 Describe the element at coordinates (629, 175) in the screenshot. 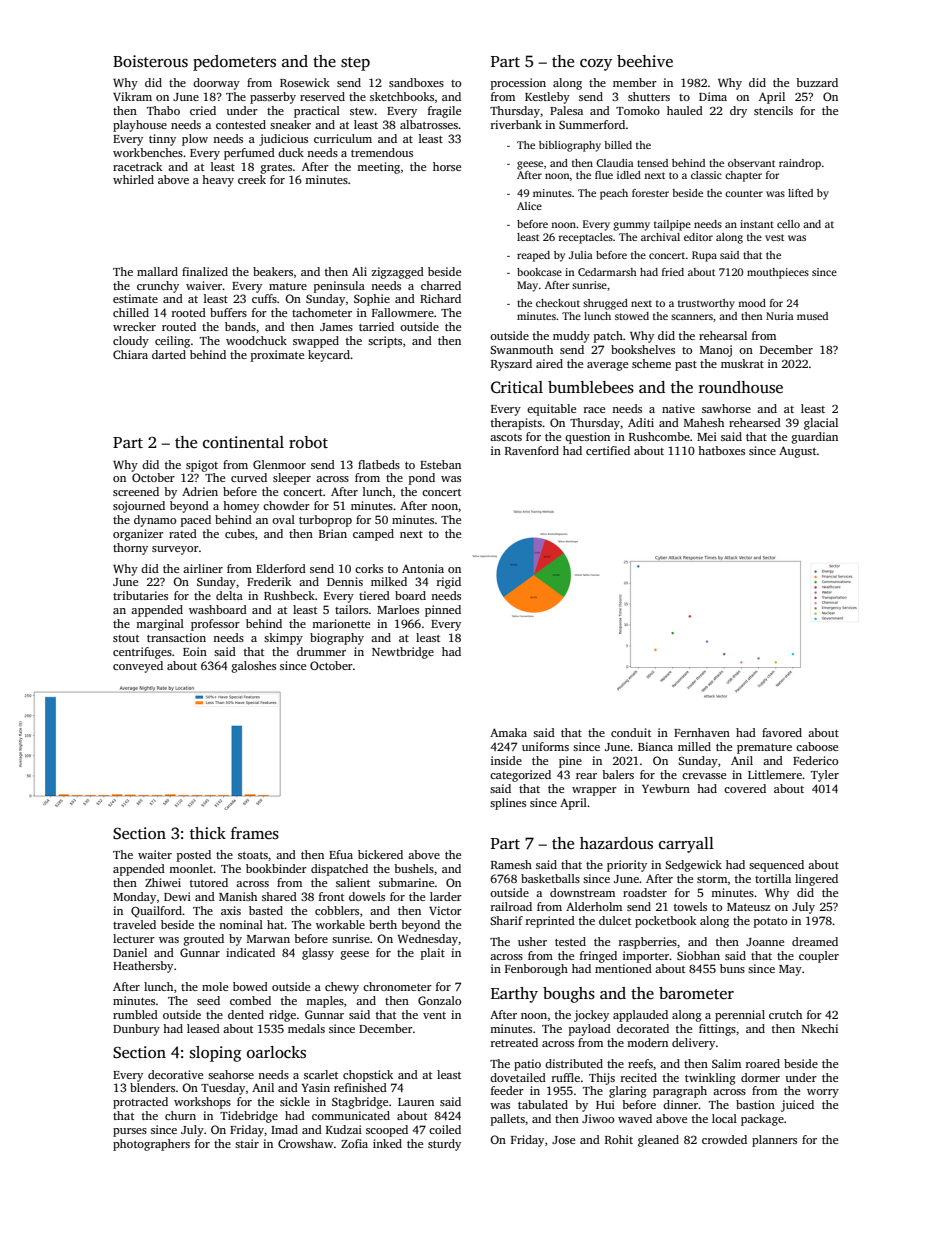

I see `idled` at that location.
